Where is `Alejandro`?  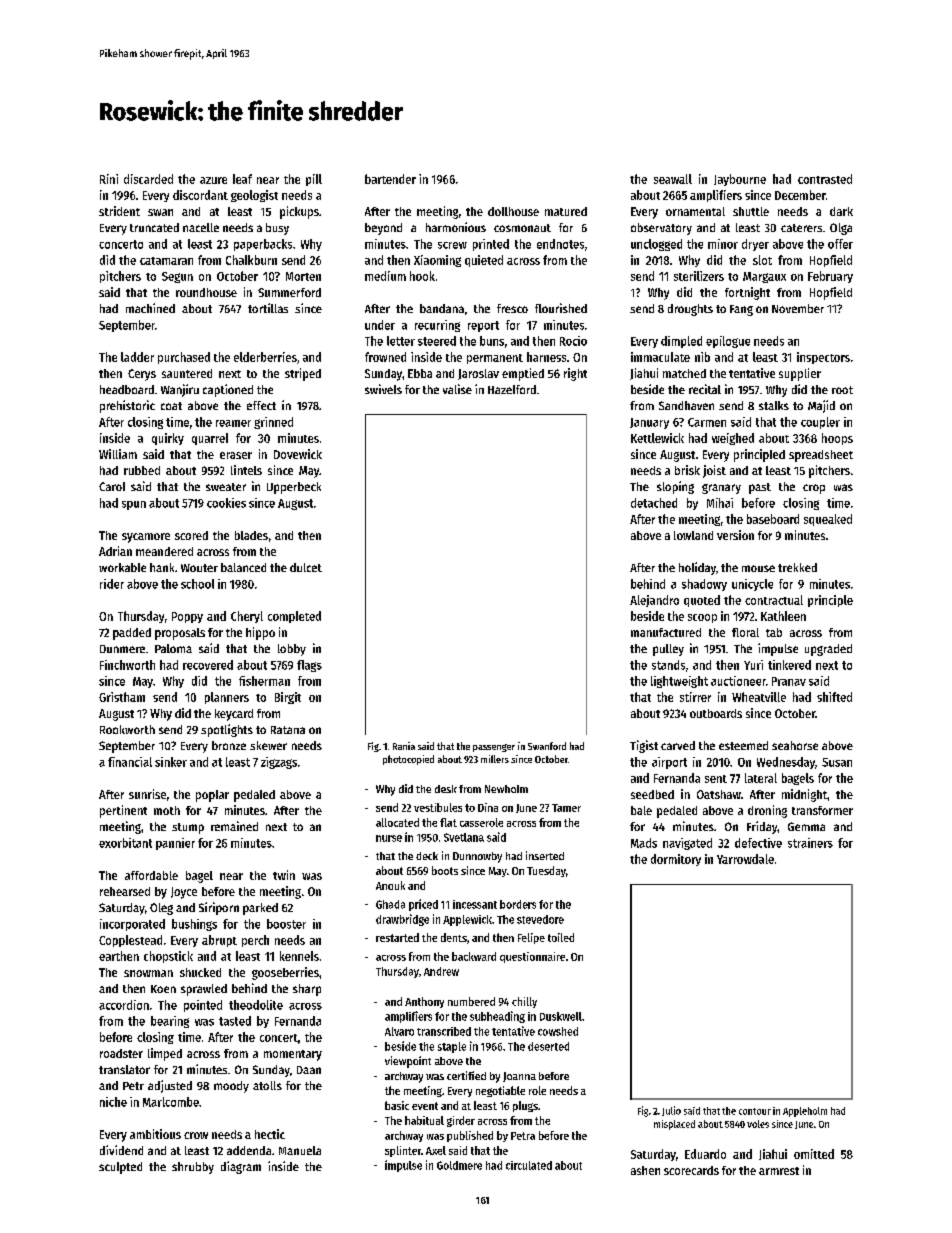
Alejandro is located at coordinates (654, 601).
